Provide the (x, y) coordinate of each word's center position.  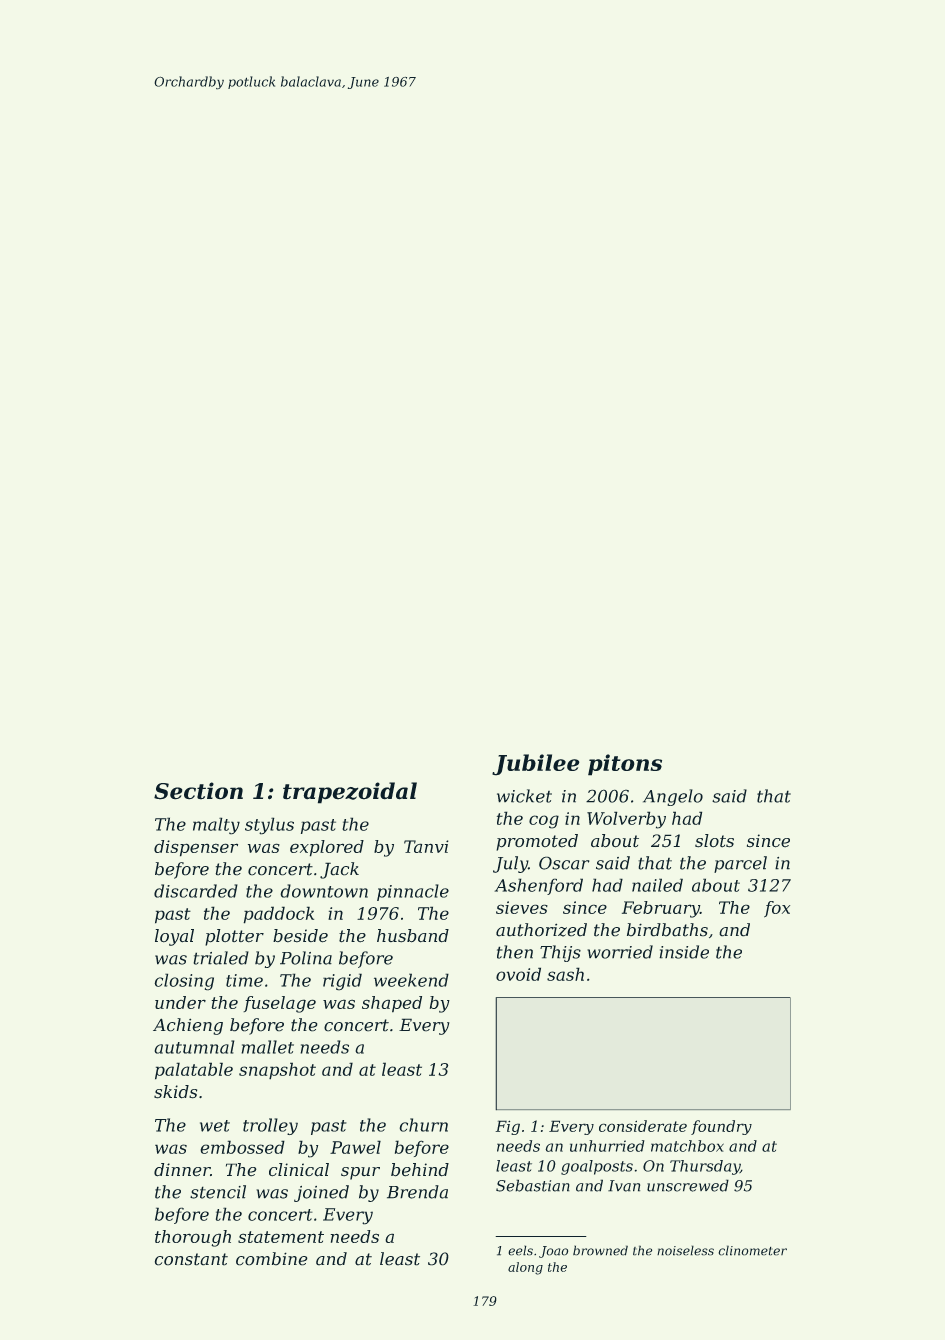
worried (620, 952)
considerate (643, 1126)
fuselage (279, 1004)
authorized (541, 930)
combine (272, 1259)
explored (327, 848)
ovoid (518, 974)
